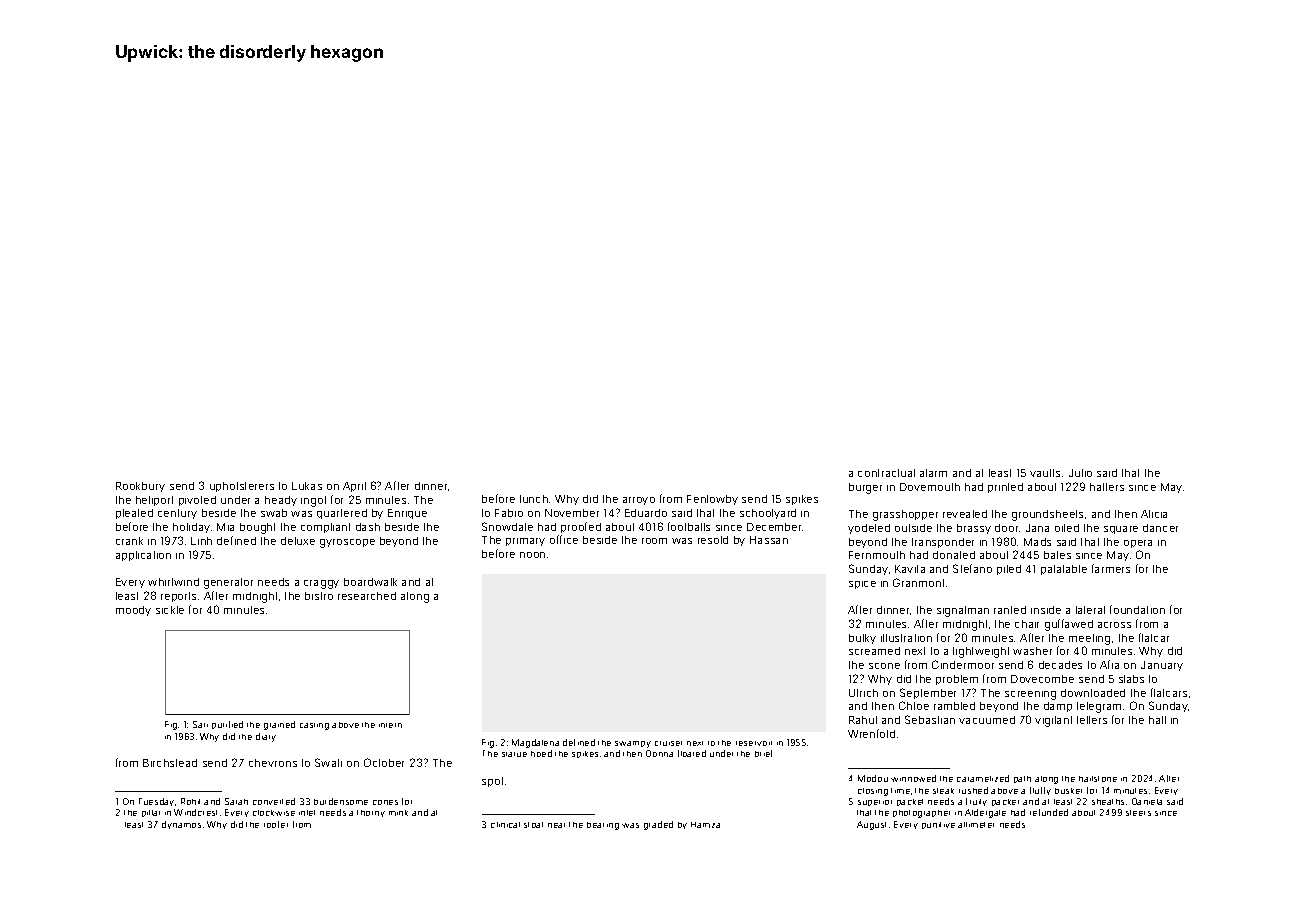 The height and width of the screenshot is (924, 1308). What do you see at coordinates (200, 724) in the screenshot?
I see `Sari` at bounding box center [200, 724].
